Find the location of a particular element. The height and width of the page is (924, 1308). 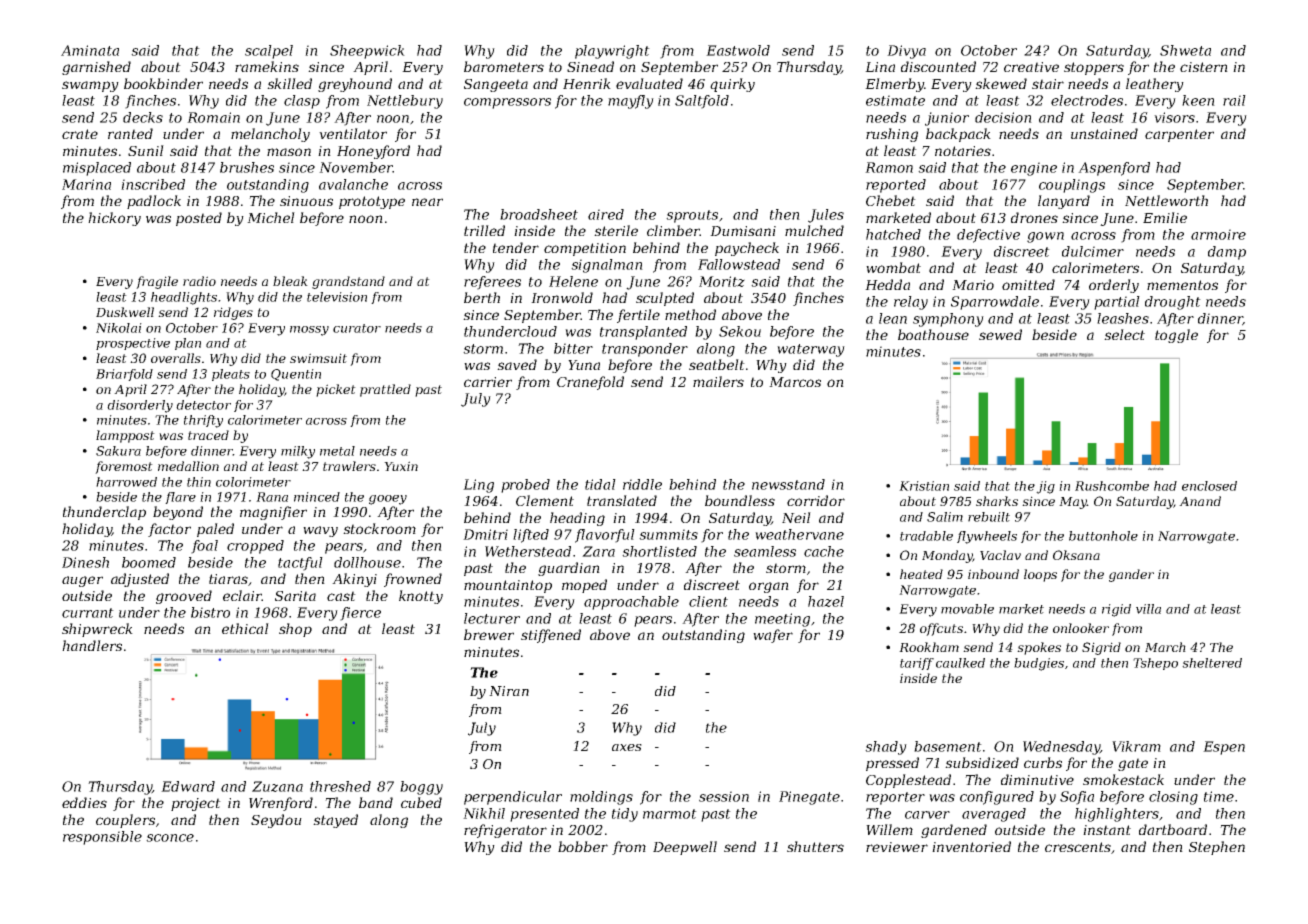

saved is located at coordinates (517, 364).
